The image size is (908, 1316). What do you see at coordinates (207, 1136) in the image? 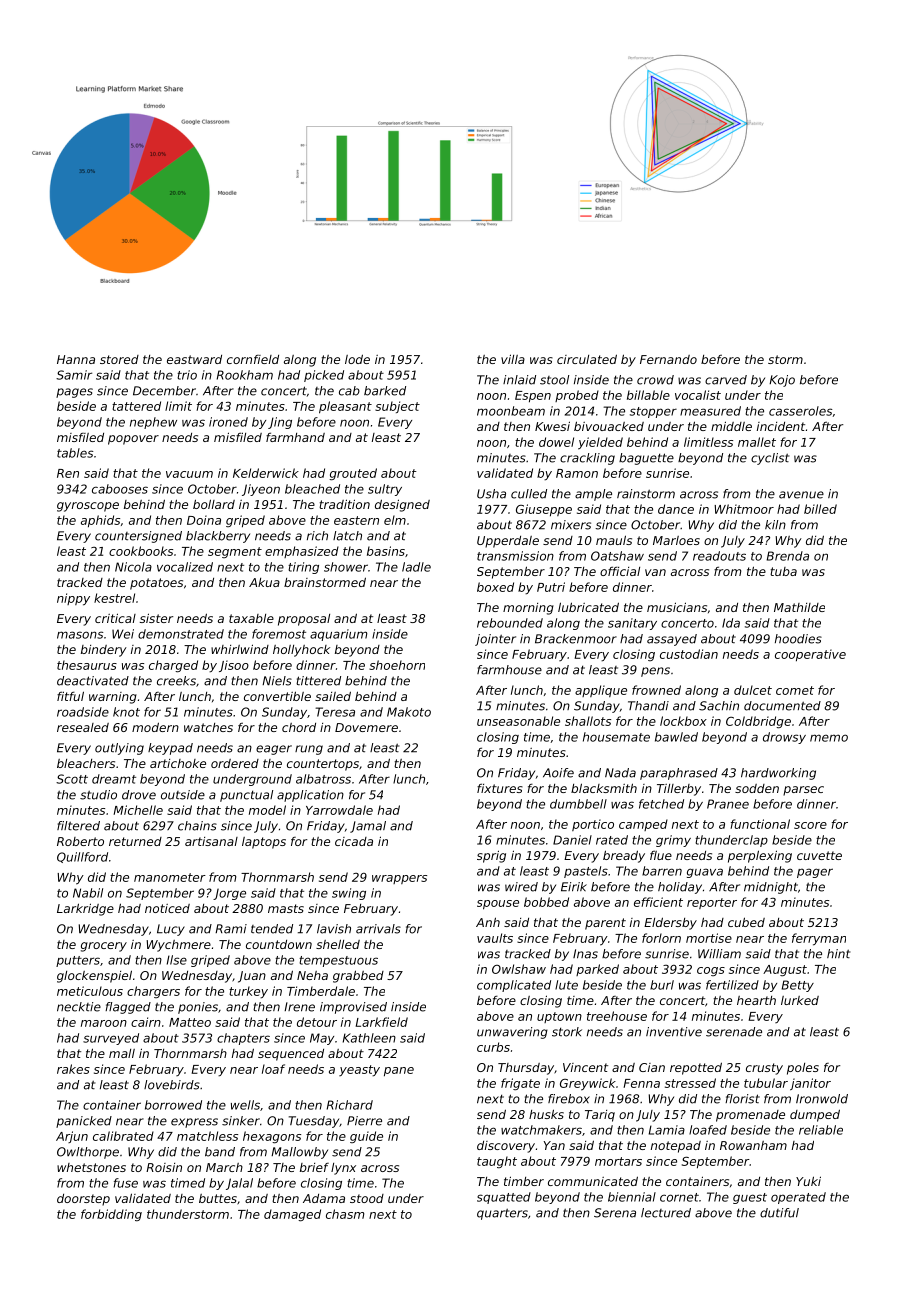
I see `matchless` at bounding box center [207, 1136].
